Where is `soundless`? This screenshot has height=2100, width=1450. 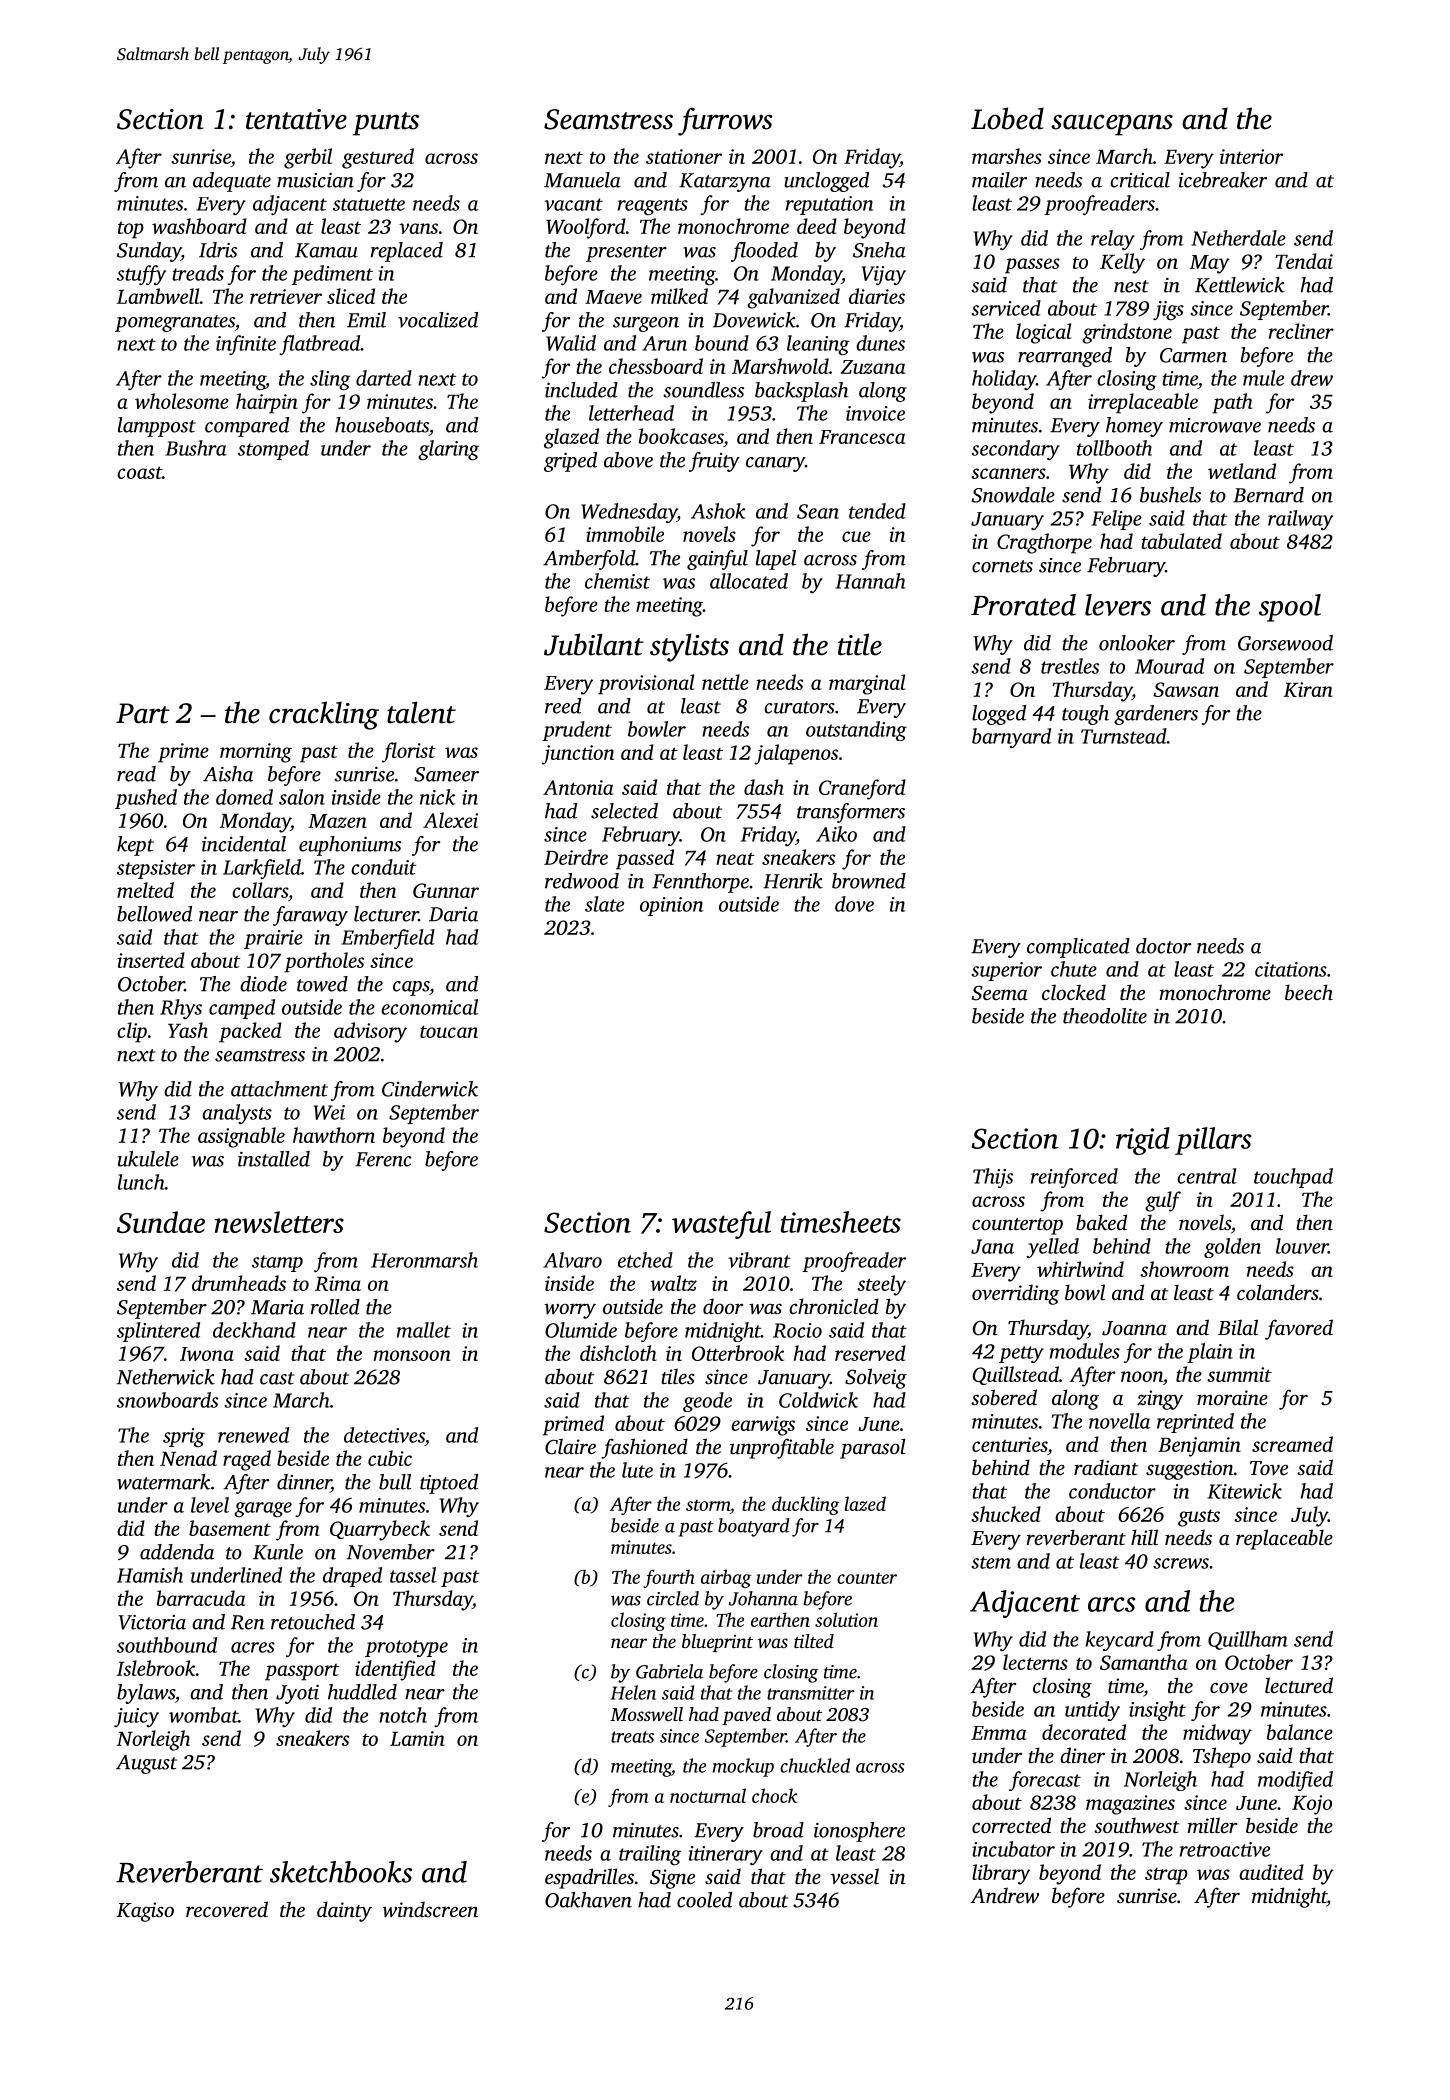
soundless is located at coordinates (703, 390).
